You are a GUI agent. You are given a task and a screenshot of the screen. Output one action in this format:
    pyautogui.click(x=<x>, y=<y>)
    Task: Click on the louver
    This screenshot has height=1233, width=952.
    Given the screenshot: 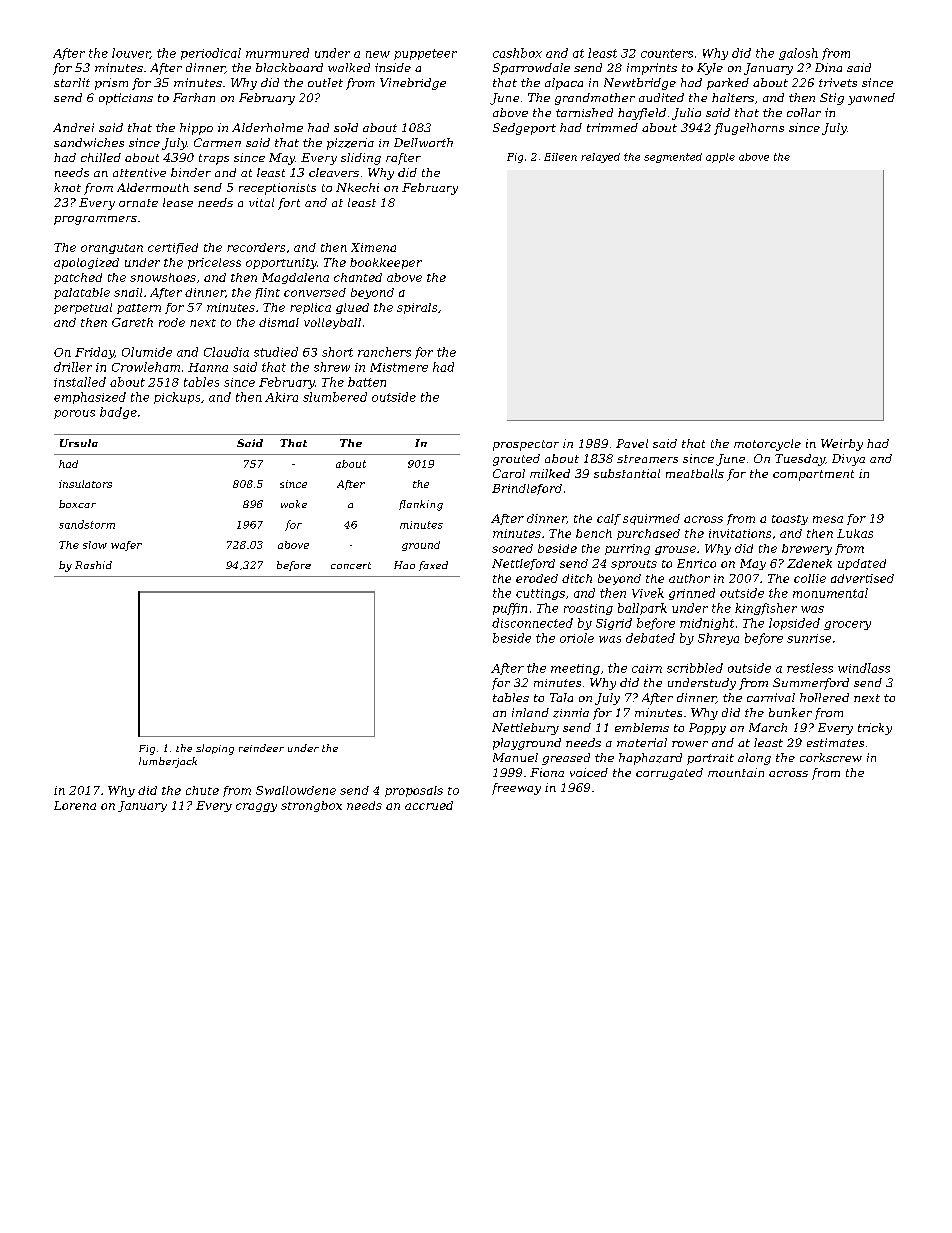 What is the action you would take?
    pyautogui.click(x=131, y=53)
